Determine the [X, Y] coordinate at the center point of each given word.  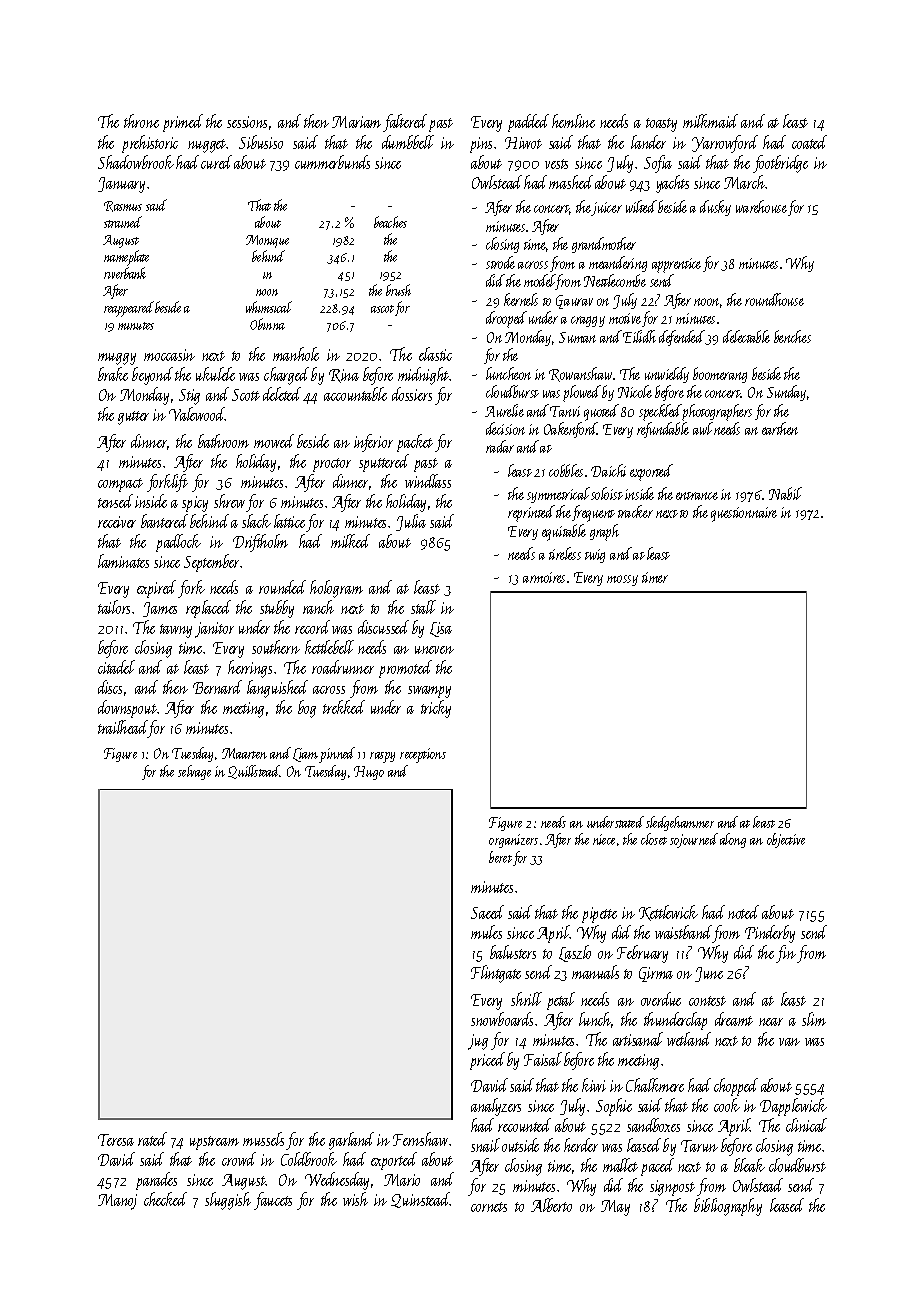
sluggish [228, 1201]
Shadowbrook [136, 162]
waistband [684, 934]
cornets [489, 1207]
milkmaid [710, 121]
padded [528, 123]
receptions [423, 755]
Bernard [217, 687]
